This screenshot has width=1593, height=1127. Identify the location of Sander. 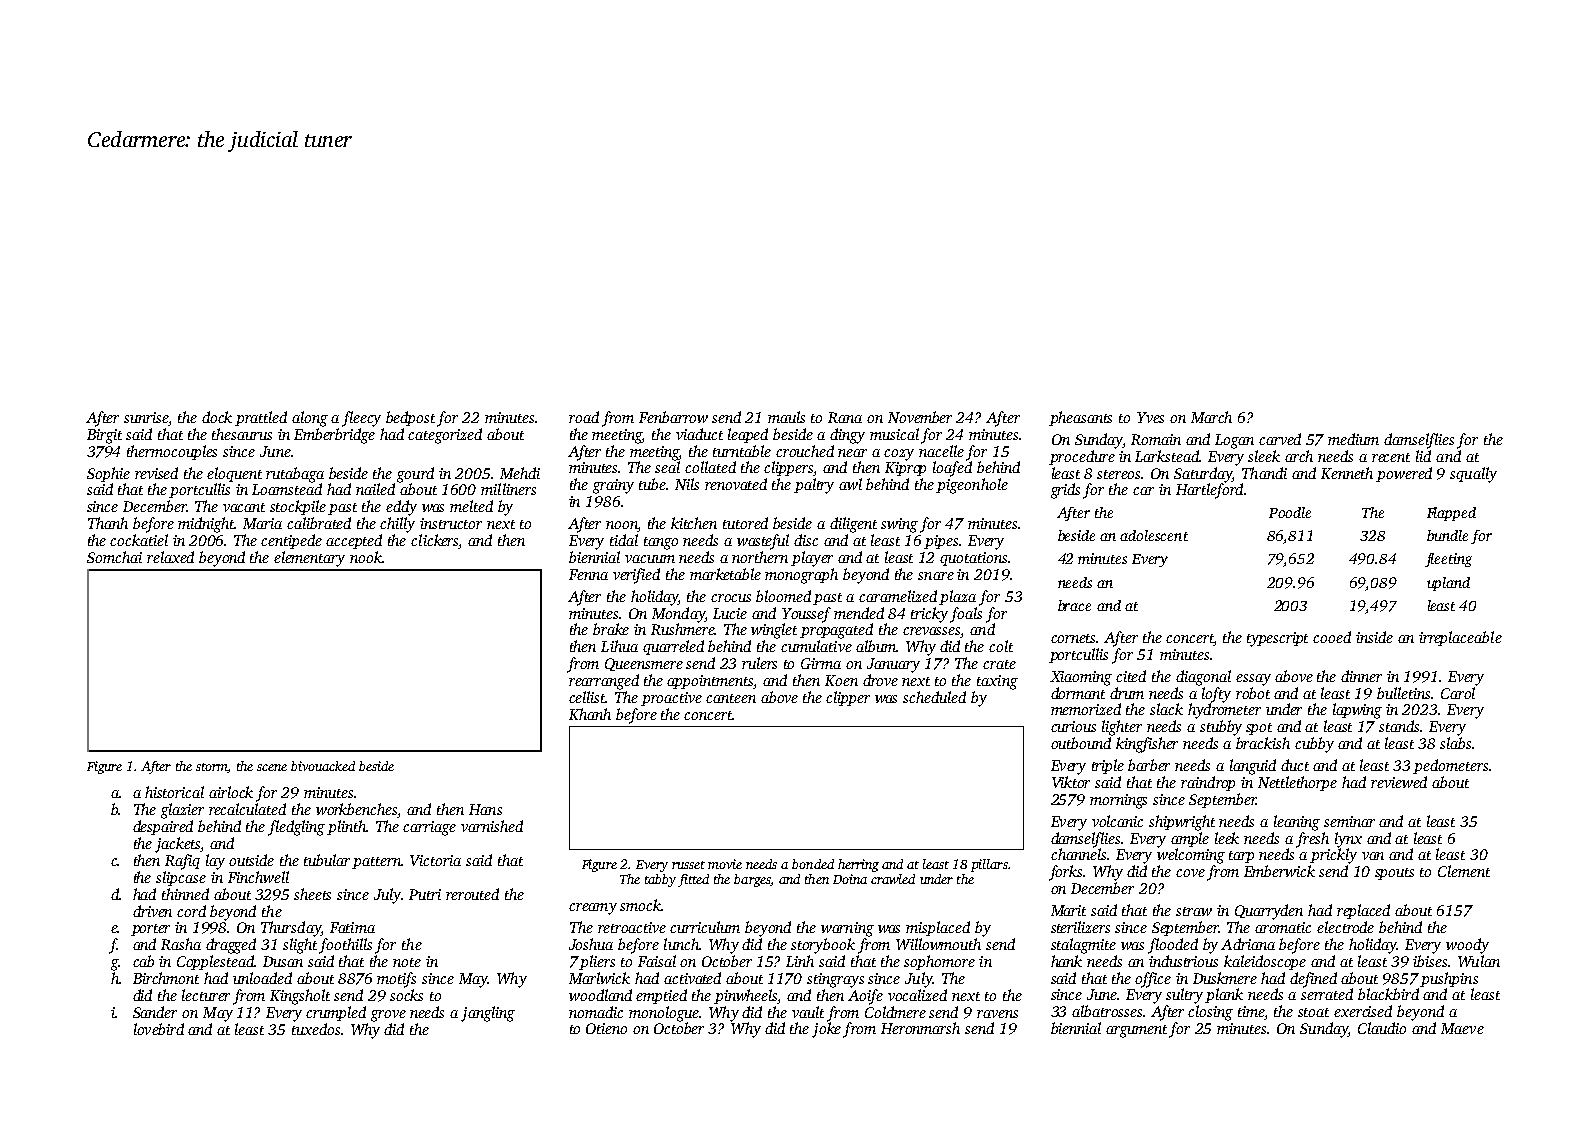
(155, 1012).
